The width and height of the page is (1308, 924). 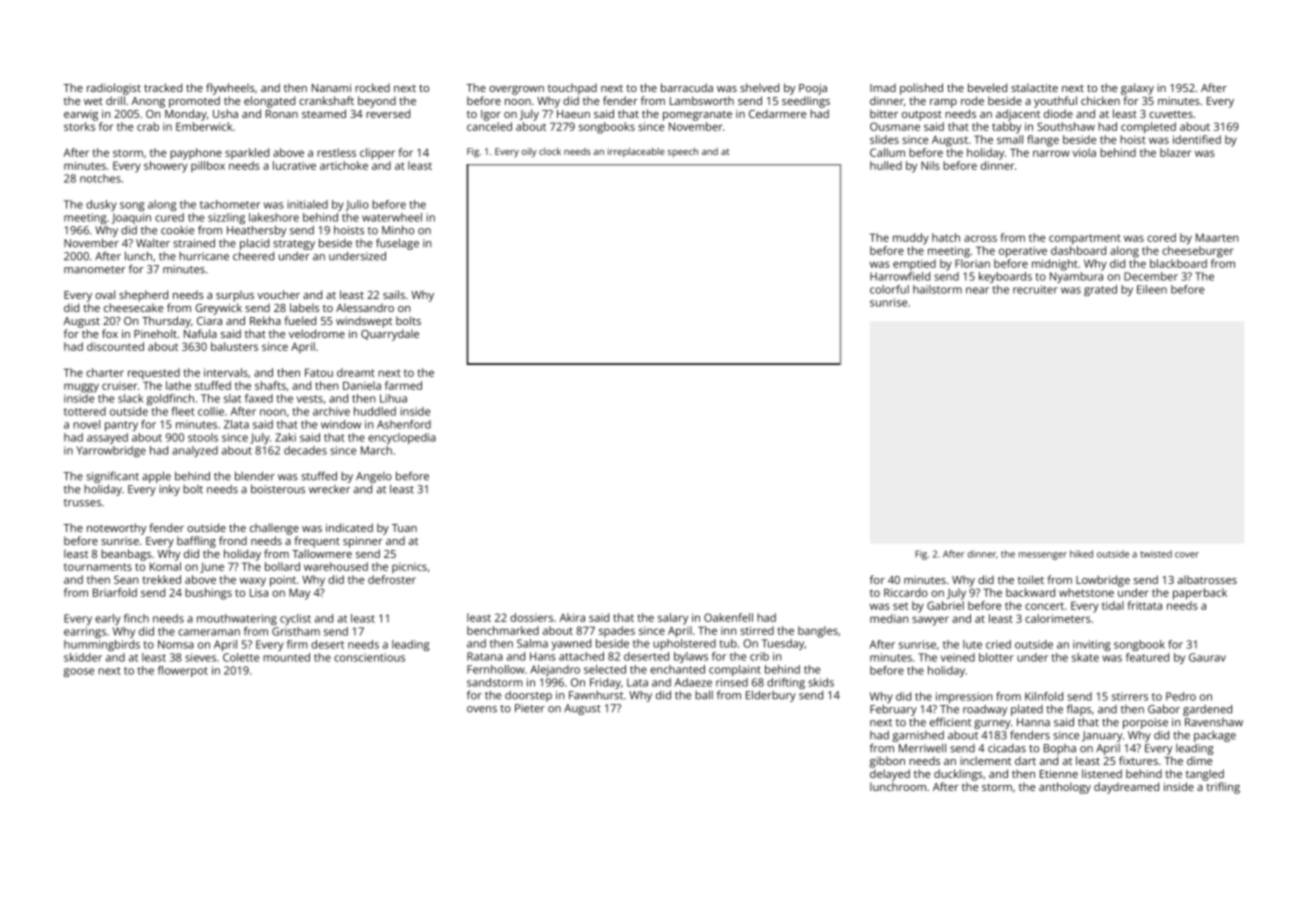 What do you see at coordinates (397, 244) in the page?
I see `fuselage` at bounding box center [397, 244].
